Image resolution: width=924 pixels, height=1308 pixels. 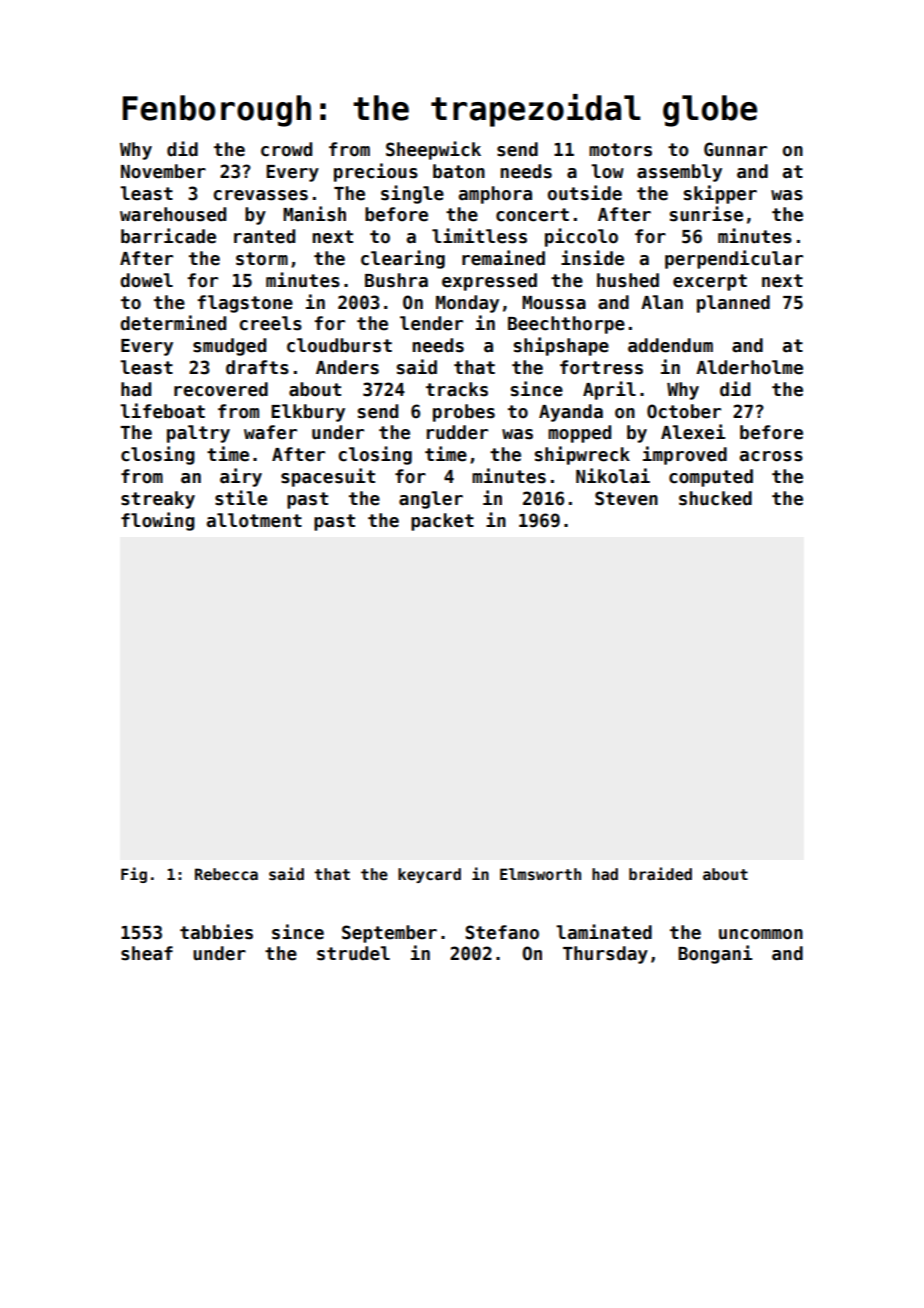 What do you see at coordinates (715, 498) in the screenshot?
I see `shucked` at bounding box center [715, 498].
